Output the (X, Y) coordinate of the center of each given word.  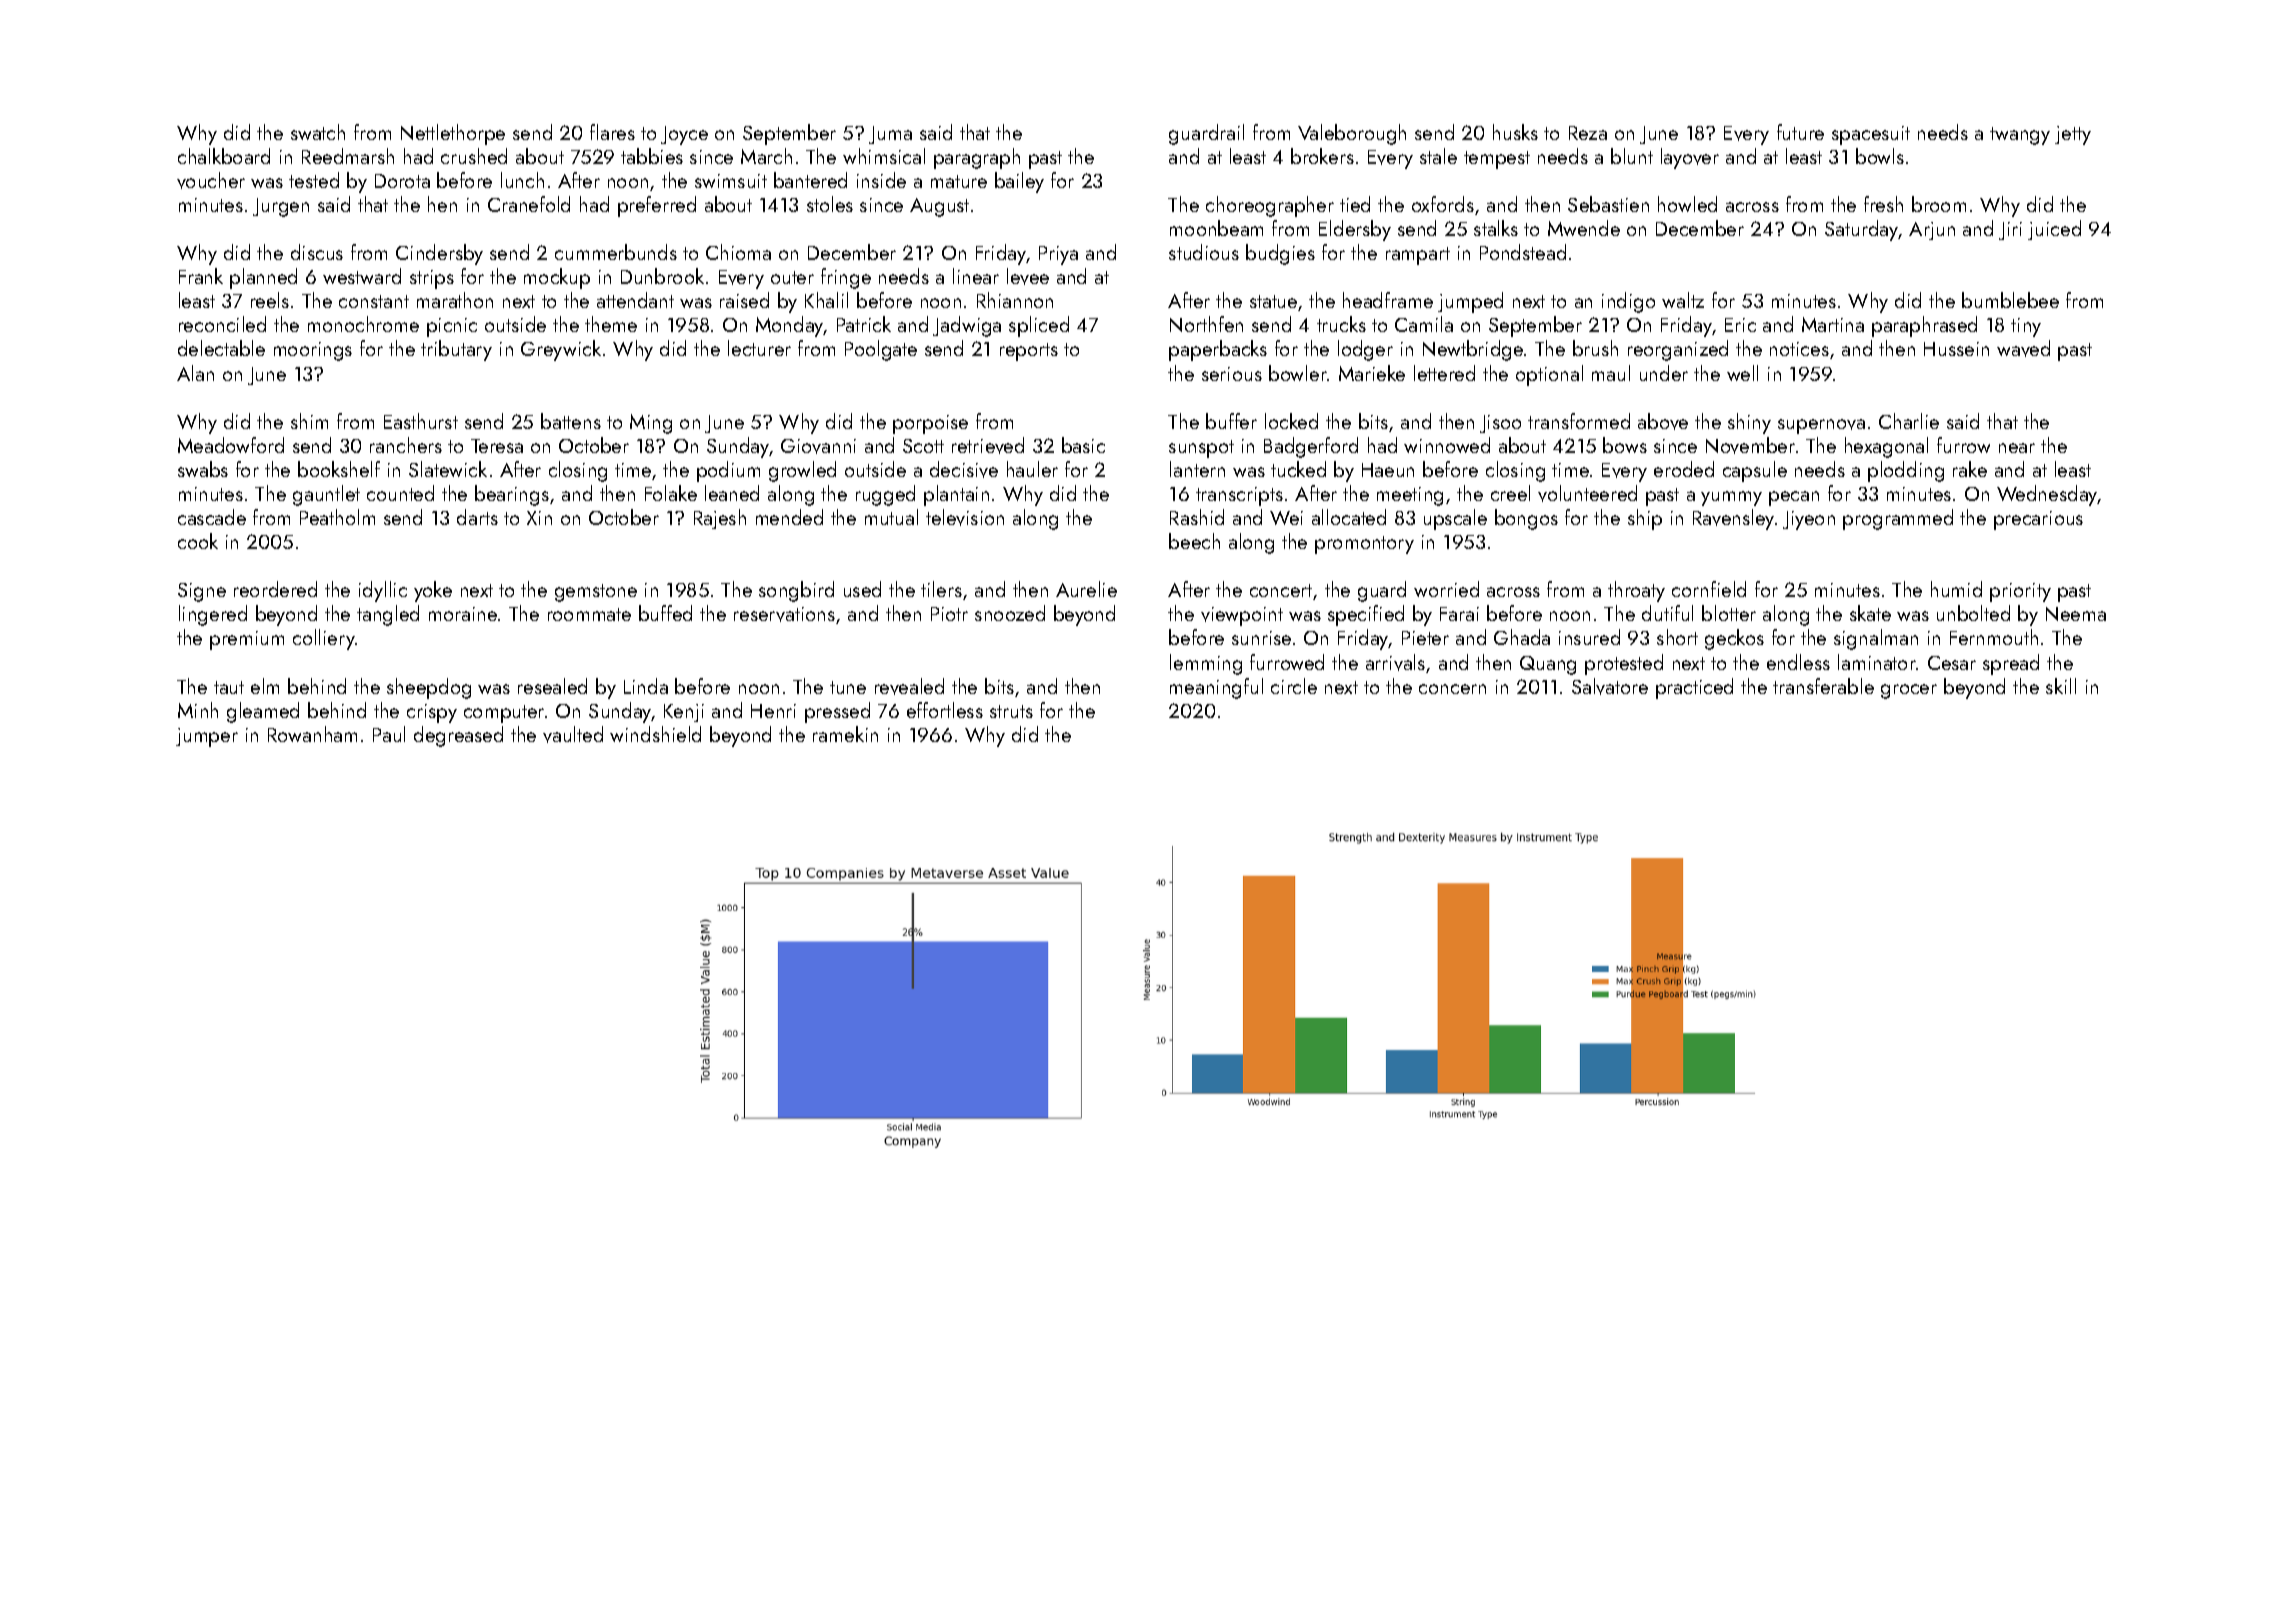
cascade (212, 517)
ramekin (845, 734)
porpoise (930, 424)
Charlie (1909, 421)
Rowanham (312, 734)
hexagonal (1886, 447)
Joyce (684, 135)
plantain (956, 495)
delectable (221, 348)
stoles (830, 204)
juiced (2054, 230)
